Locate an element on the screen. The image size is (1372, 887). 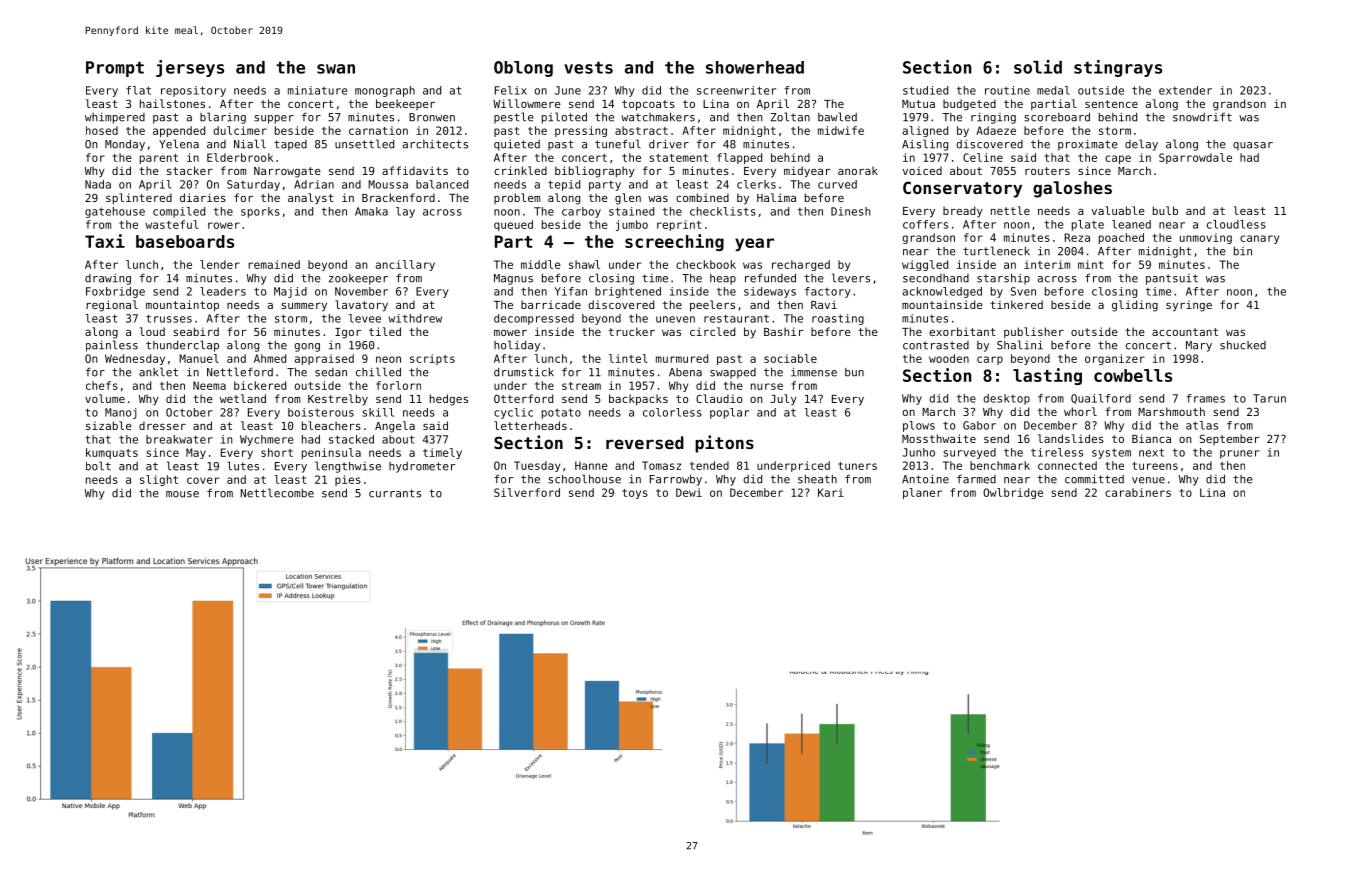
analyst is located at coordinates (311, 198).
